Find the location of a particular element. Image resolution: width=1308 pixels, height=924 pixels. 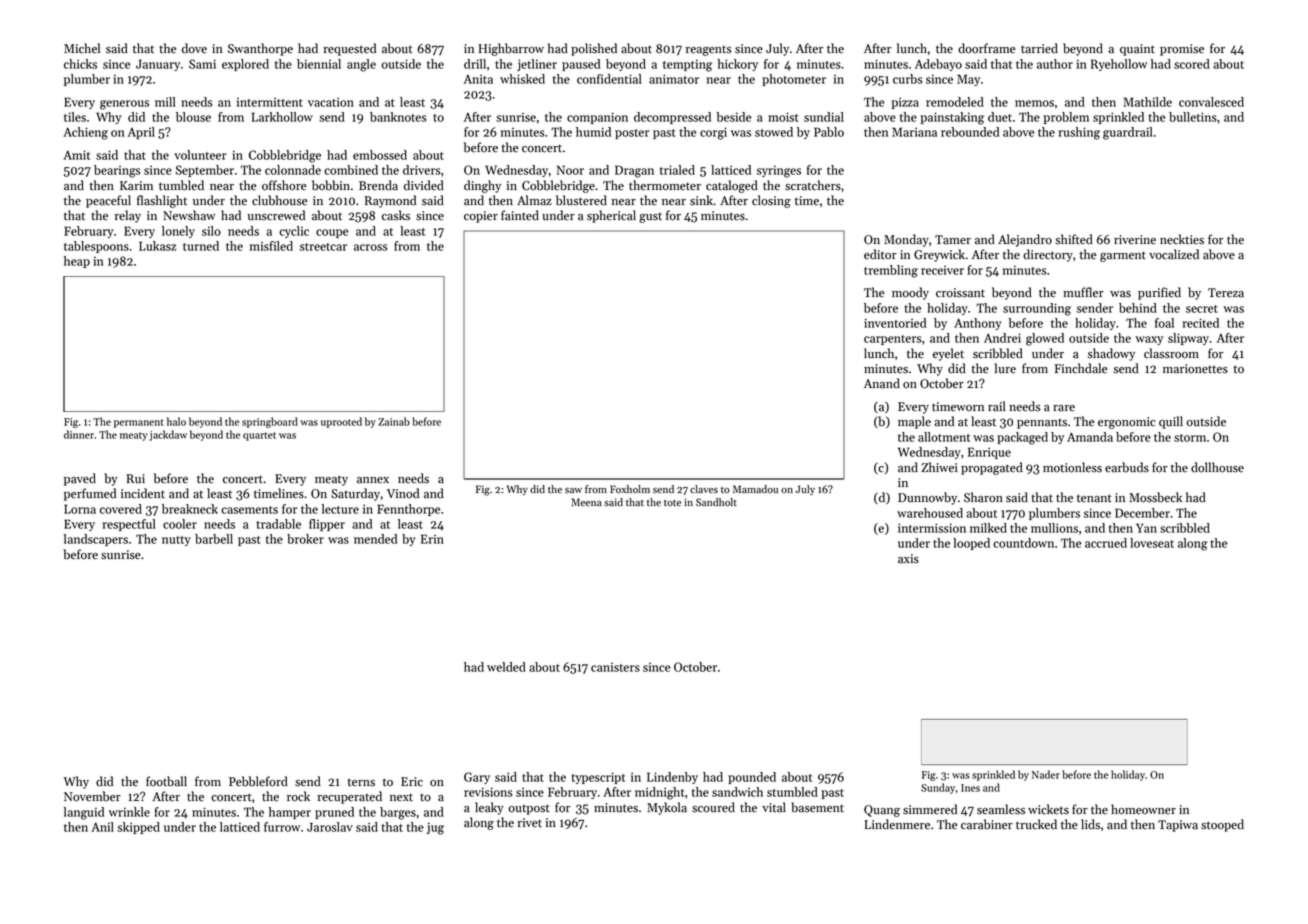

scratchers is located at coordinates (813, 185).
